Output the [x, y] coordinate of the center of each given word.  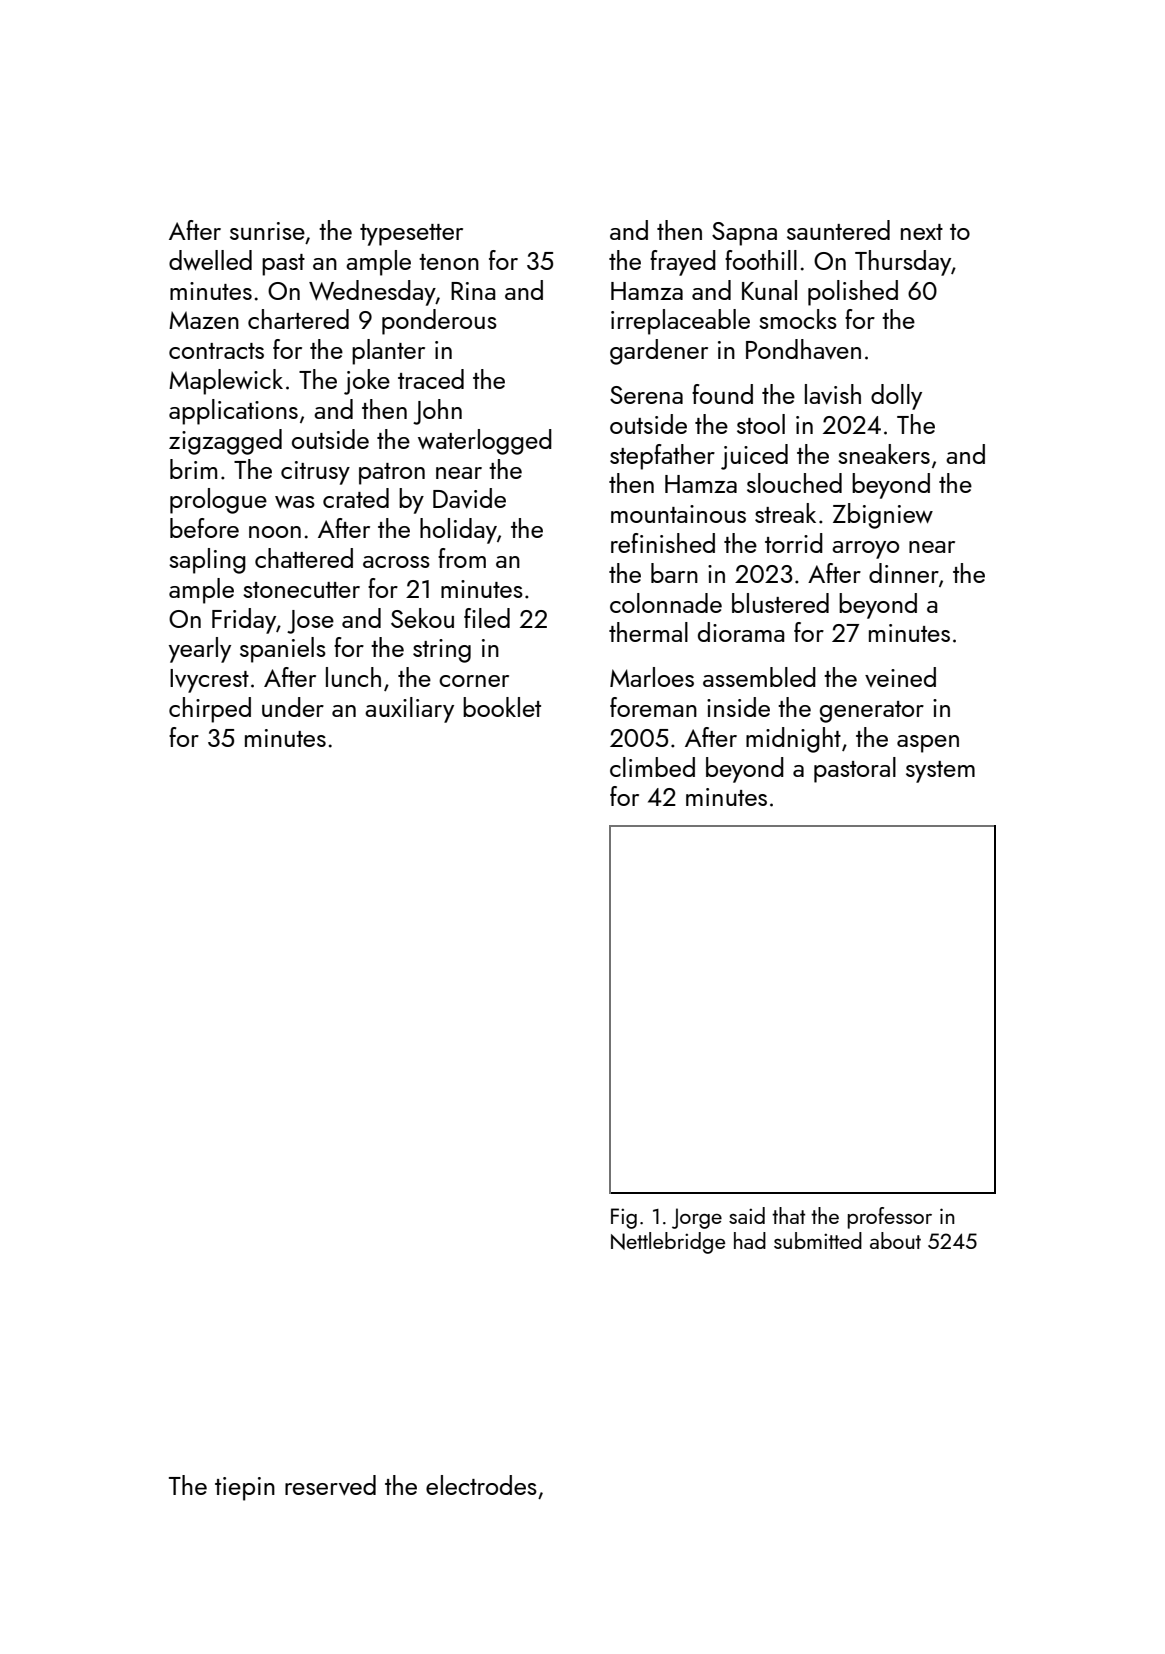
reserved [330, 1485]
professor [890, 1218]
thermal [648, 632]
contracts [216, 351]
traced [431, 379]
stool [761, 424]
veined [900, 677]
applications [233, 412]
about [895, 1240]
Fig [624, 1218]
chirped [210, 710]
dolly [896, 397]
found [722, 394]
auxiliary [409, 710]
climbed [652, 767]
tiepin [245, 1489]
